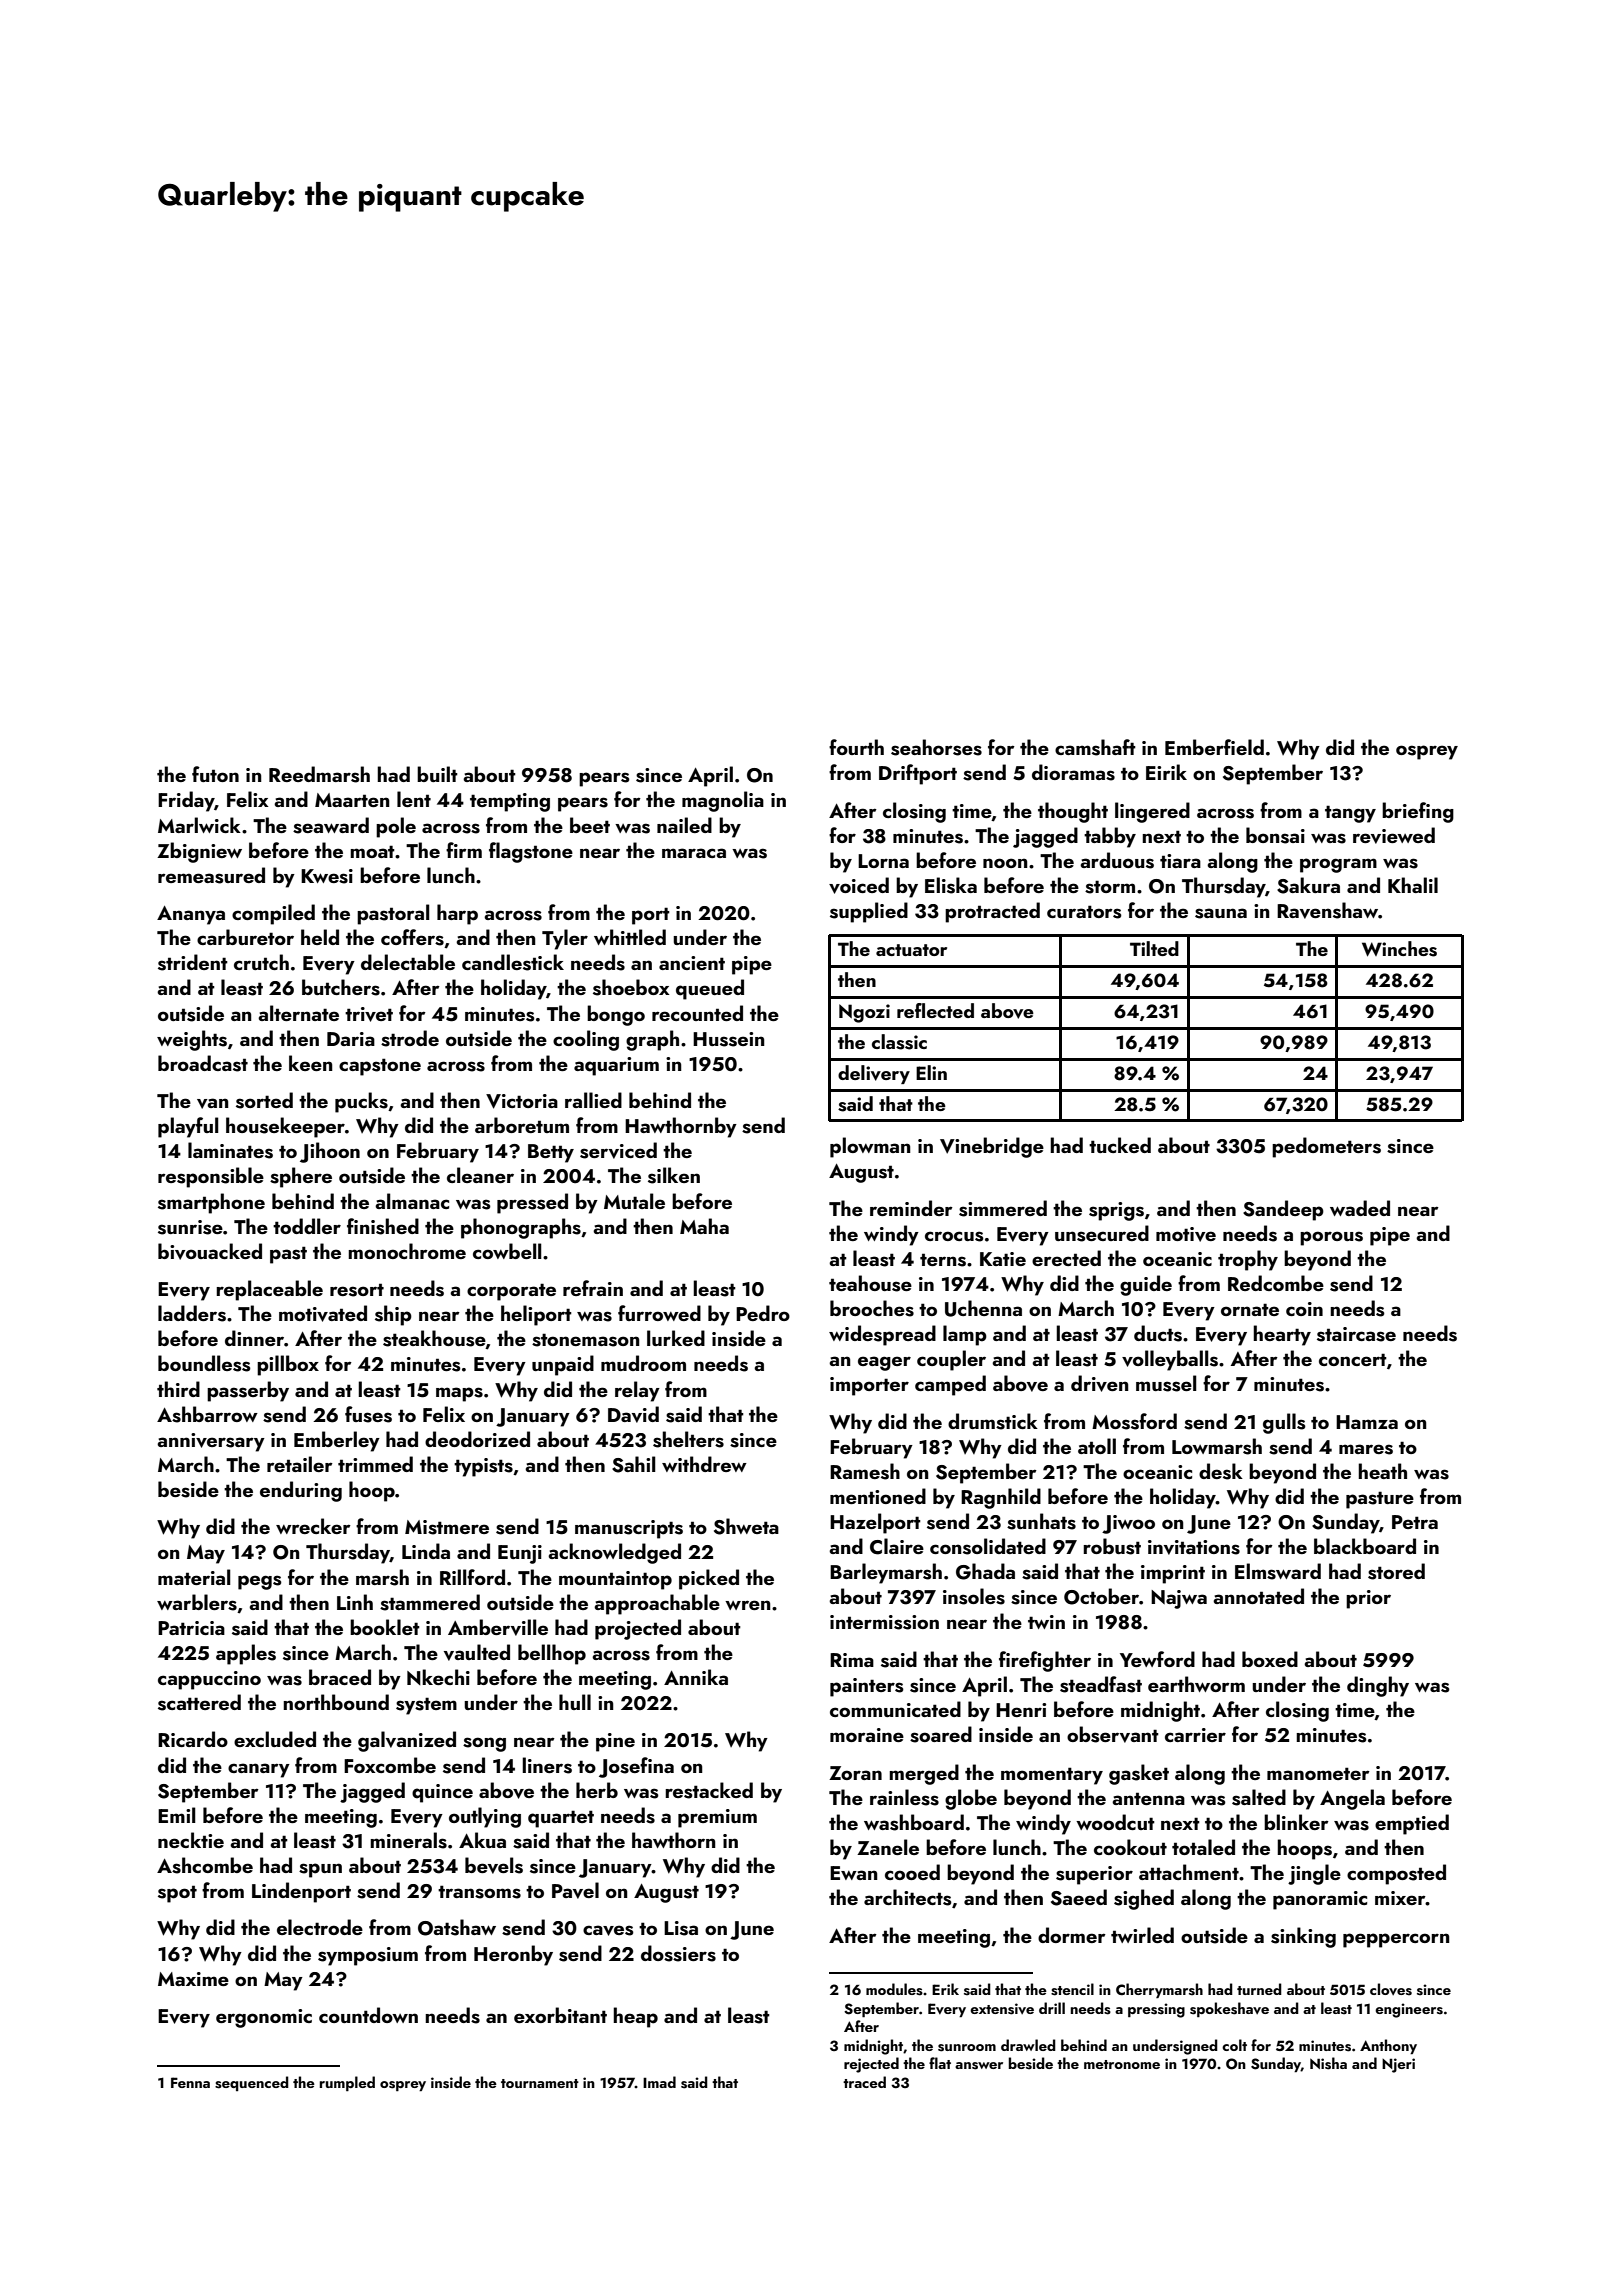 This screenshot has width=1620, height=2292. What do you see at coordinates (1399, 949) in the screenshot?
I see `Winches` at bounding box center [1399, 949].
